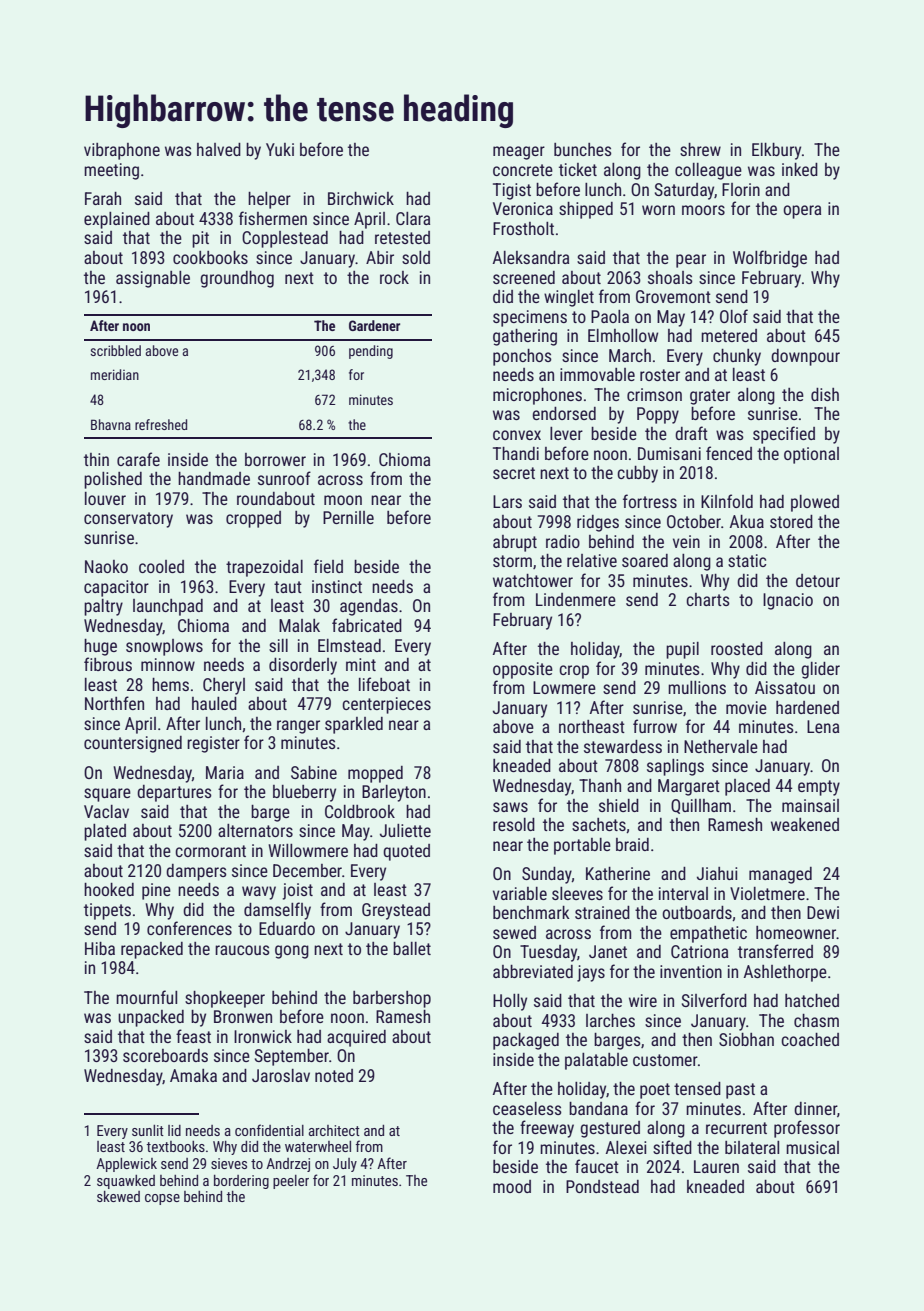  Describe the element at coordinates (105, 498) in the screenshot. I see `louver` at that location.
